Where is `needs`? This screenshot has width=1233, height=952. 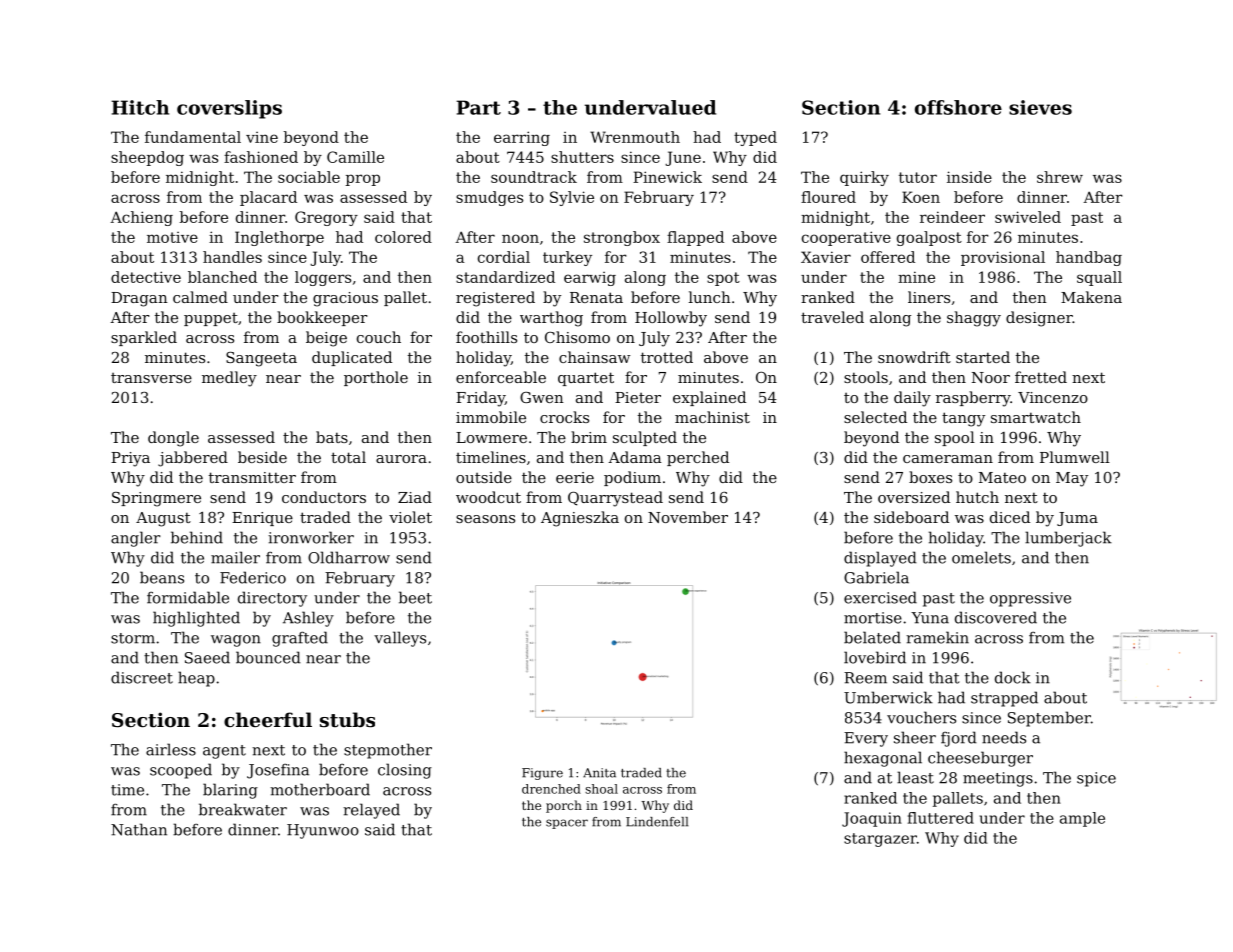 needs is located at coordinates (1004, 737).
